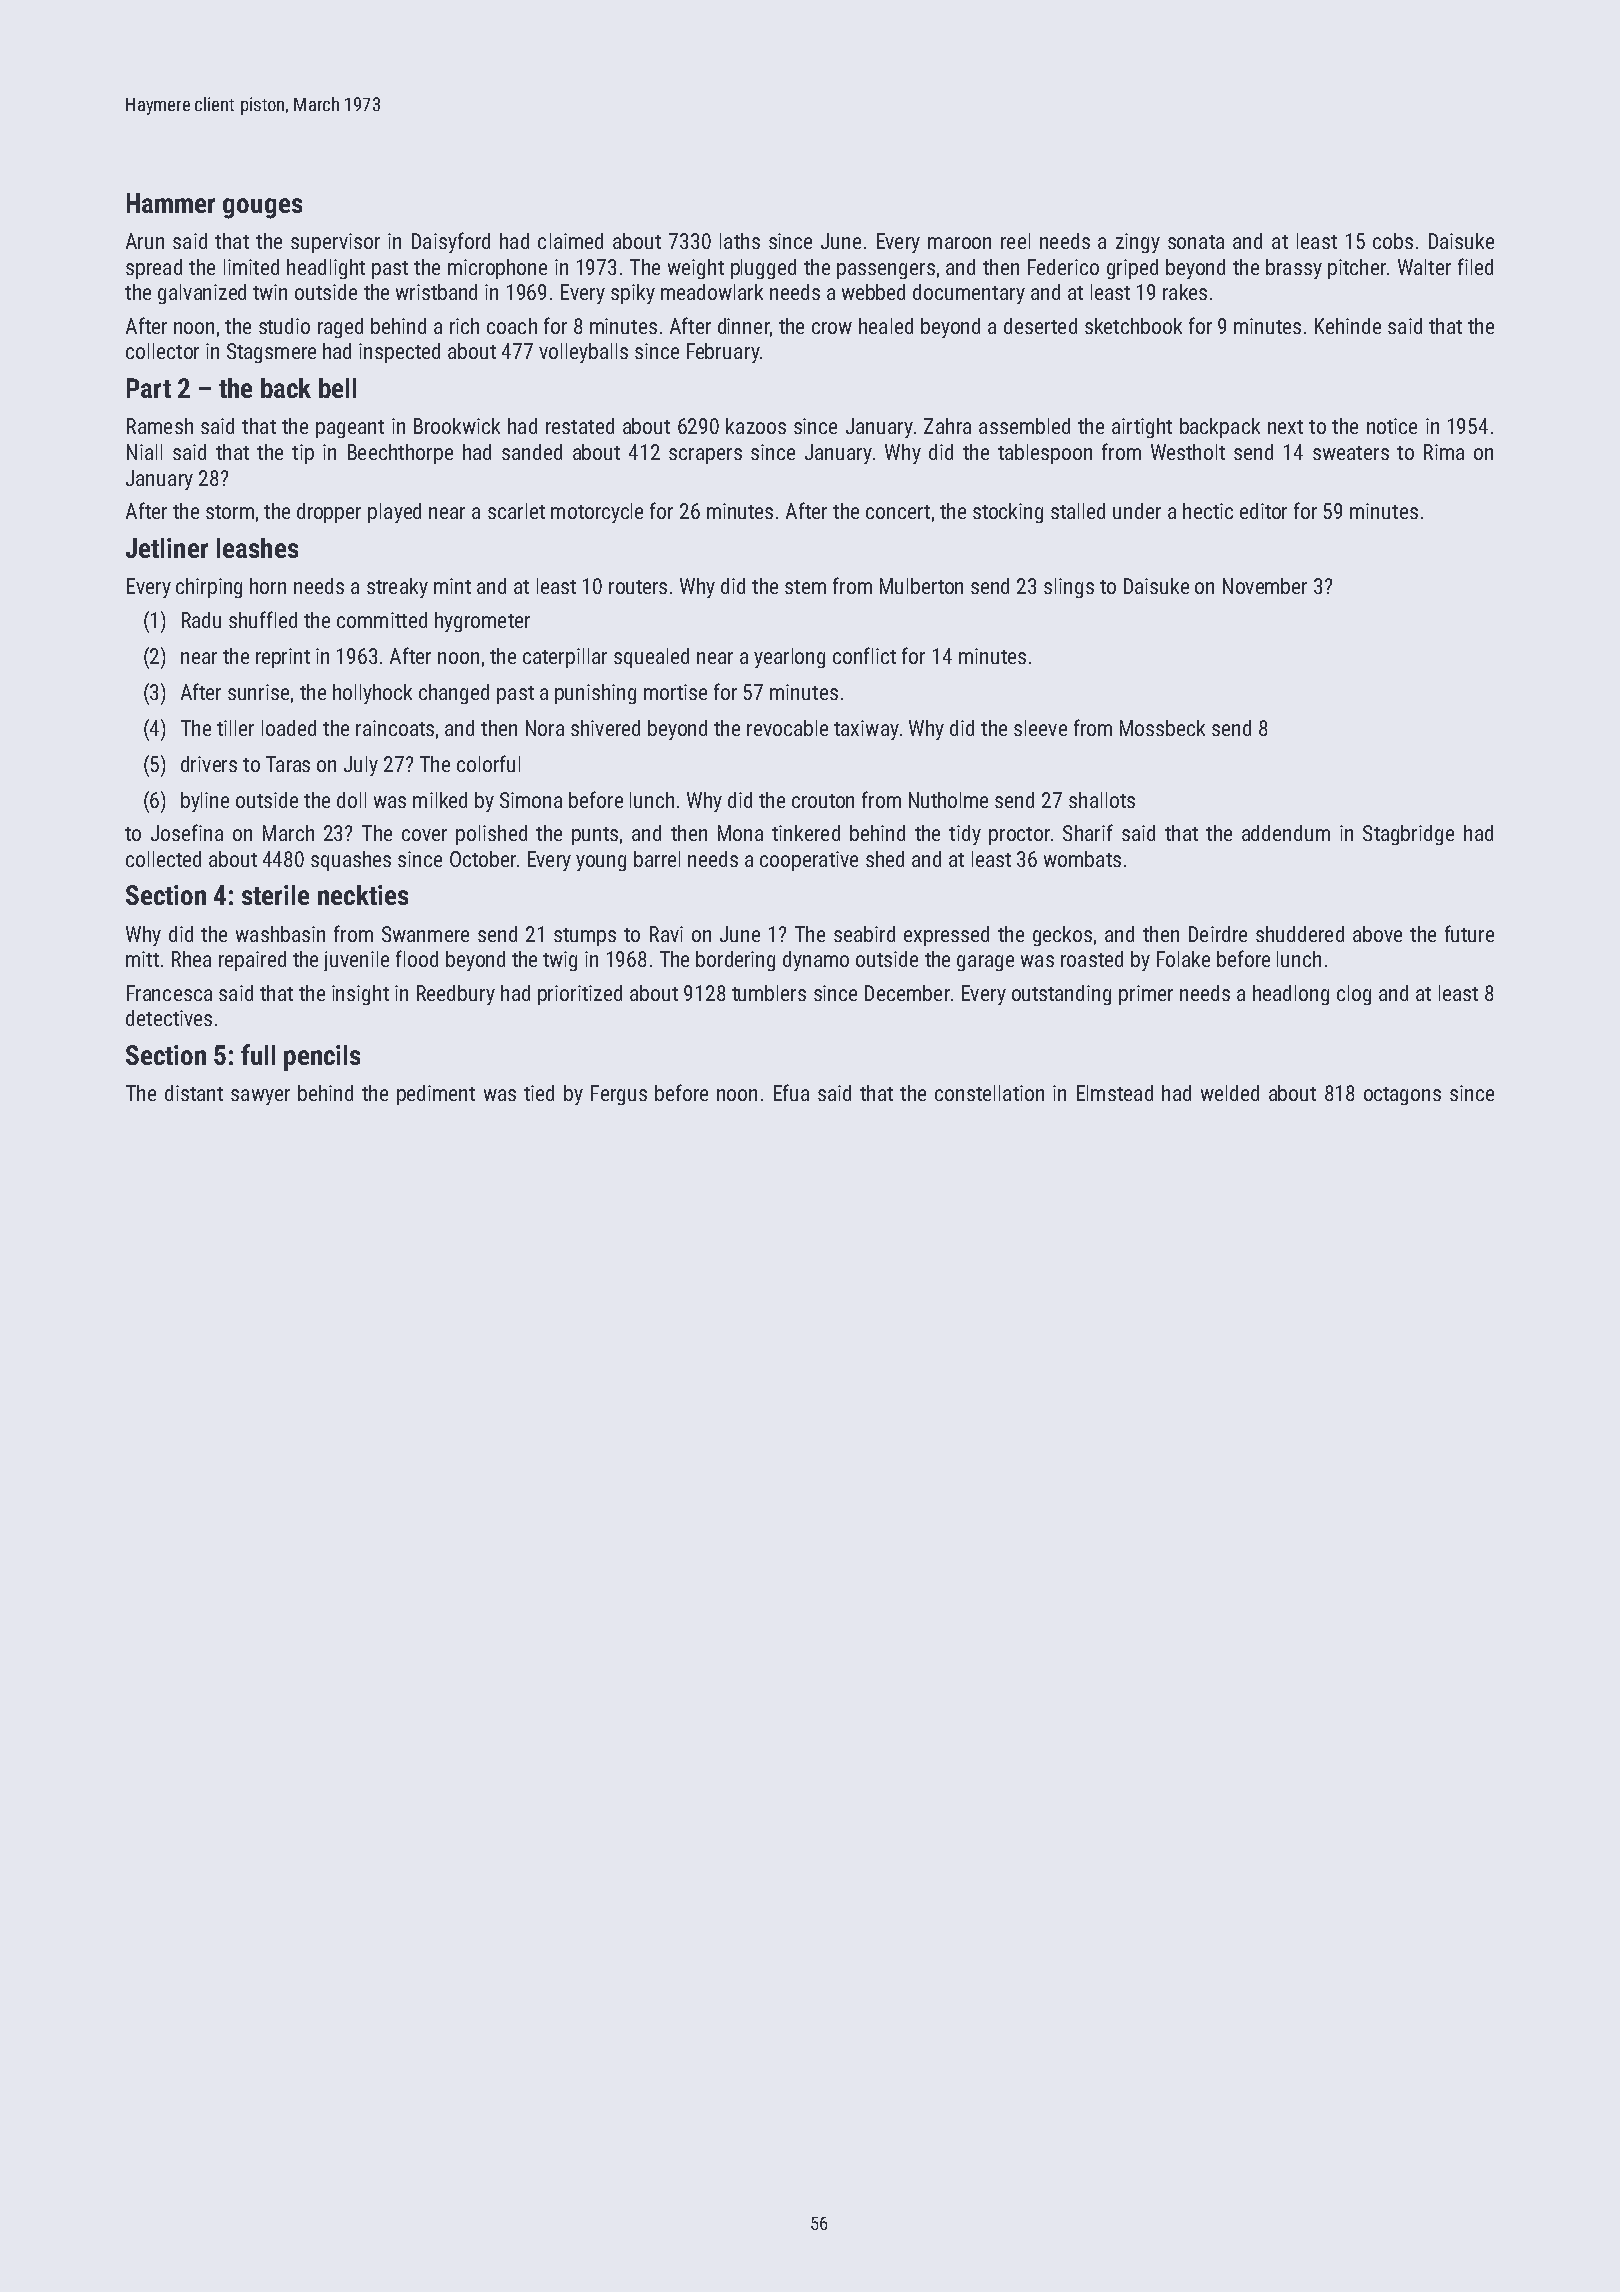  What do you see at coordinates (740, 241) in the image?
I see `laths` at bounding box center [740, 241].
